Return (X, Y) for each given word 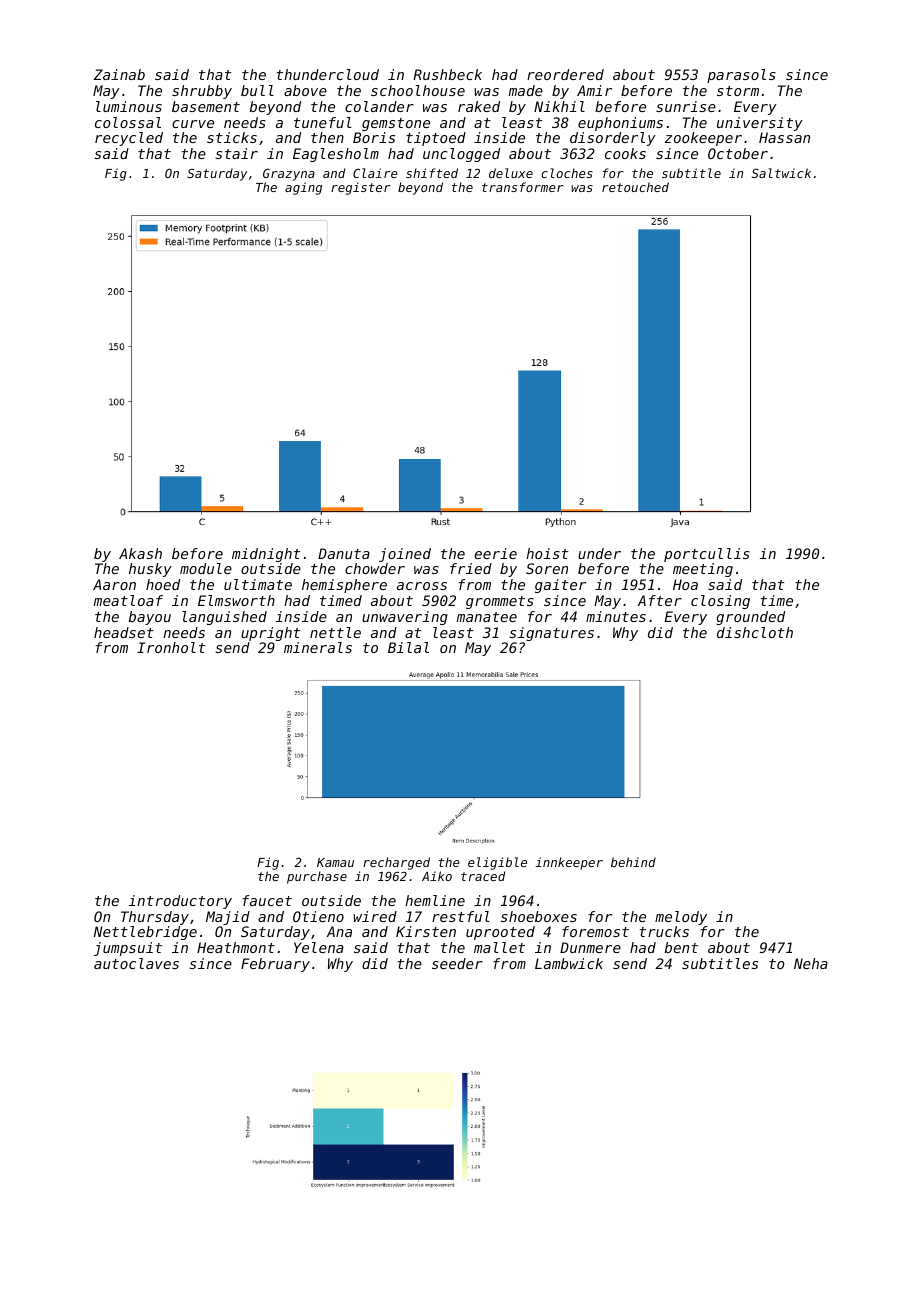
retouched (635, 187)
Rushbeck (447, 74)
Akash (140, 553)
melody (681, 918)
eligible (497, 863)
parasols (741, 76)
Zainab (119, 74)
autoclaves (136, 963)
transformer (523, 187)
